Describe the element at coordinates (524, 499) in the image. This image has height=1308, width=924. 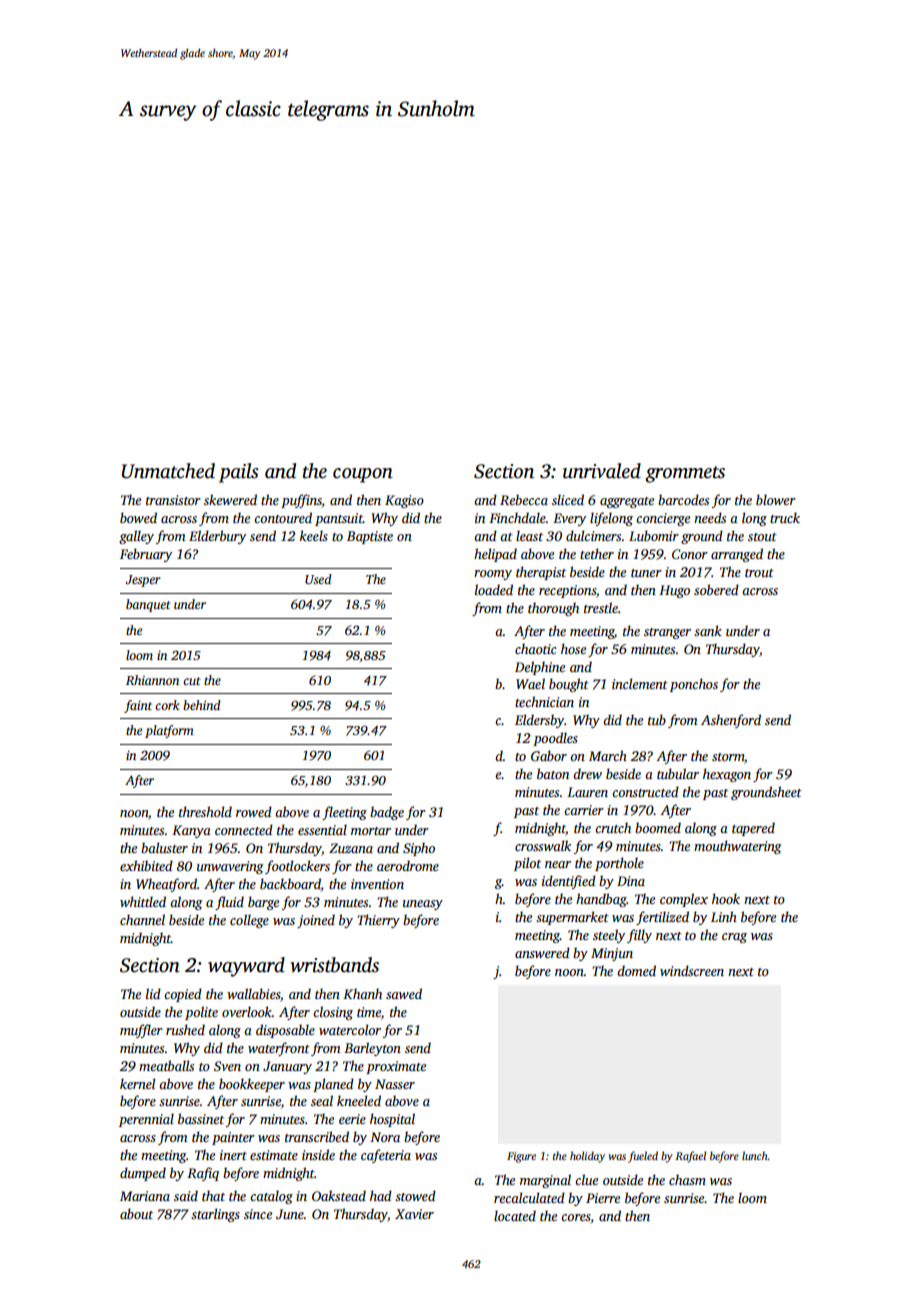
I see `Rebecca` at that location.
